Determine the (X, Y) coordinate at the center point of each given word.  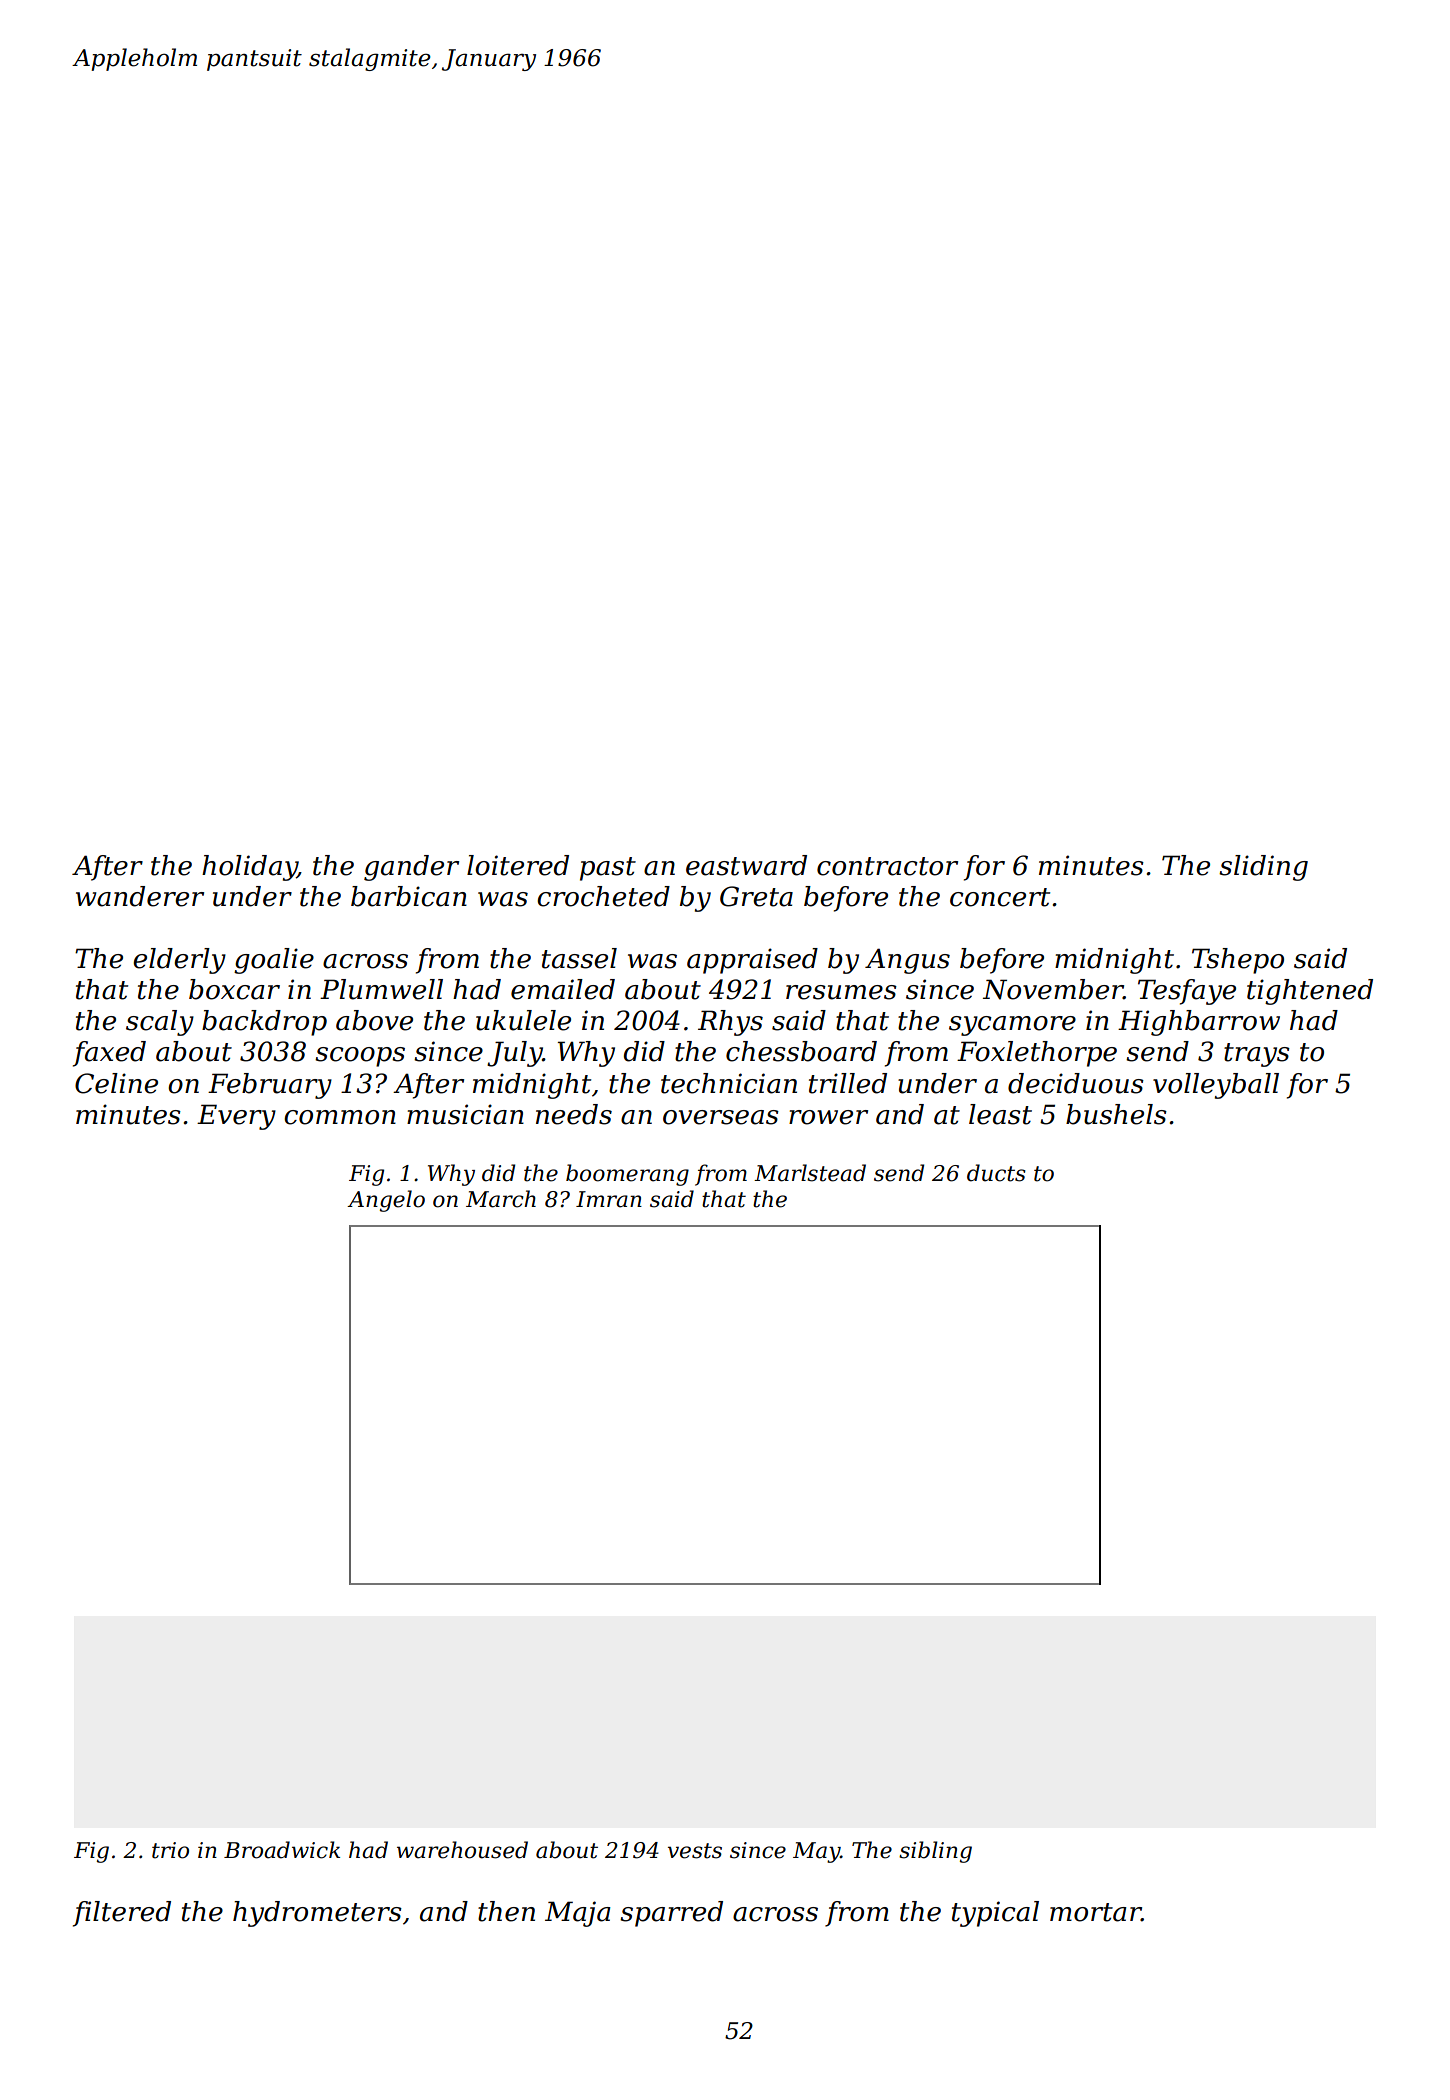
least (1000, 1114)
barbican (409, 896)
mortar (1095, 1912)
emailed (563, 989)
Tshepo (1238, 961)
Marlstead (810, 1173)
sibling (935, 1852)
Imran (609, 1199)
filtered (122, 1914)
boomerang (627, 1175)
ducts (996, 1173)
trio (170, 1850)
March (501, 1199)
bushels (1116, 1114)
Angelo (386, 1201)
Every (236, 1117)
